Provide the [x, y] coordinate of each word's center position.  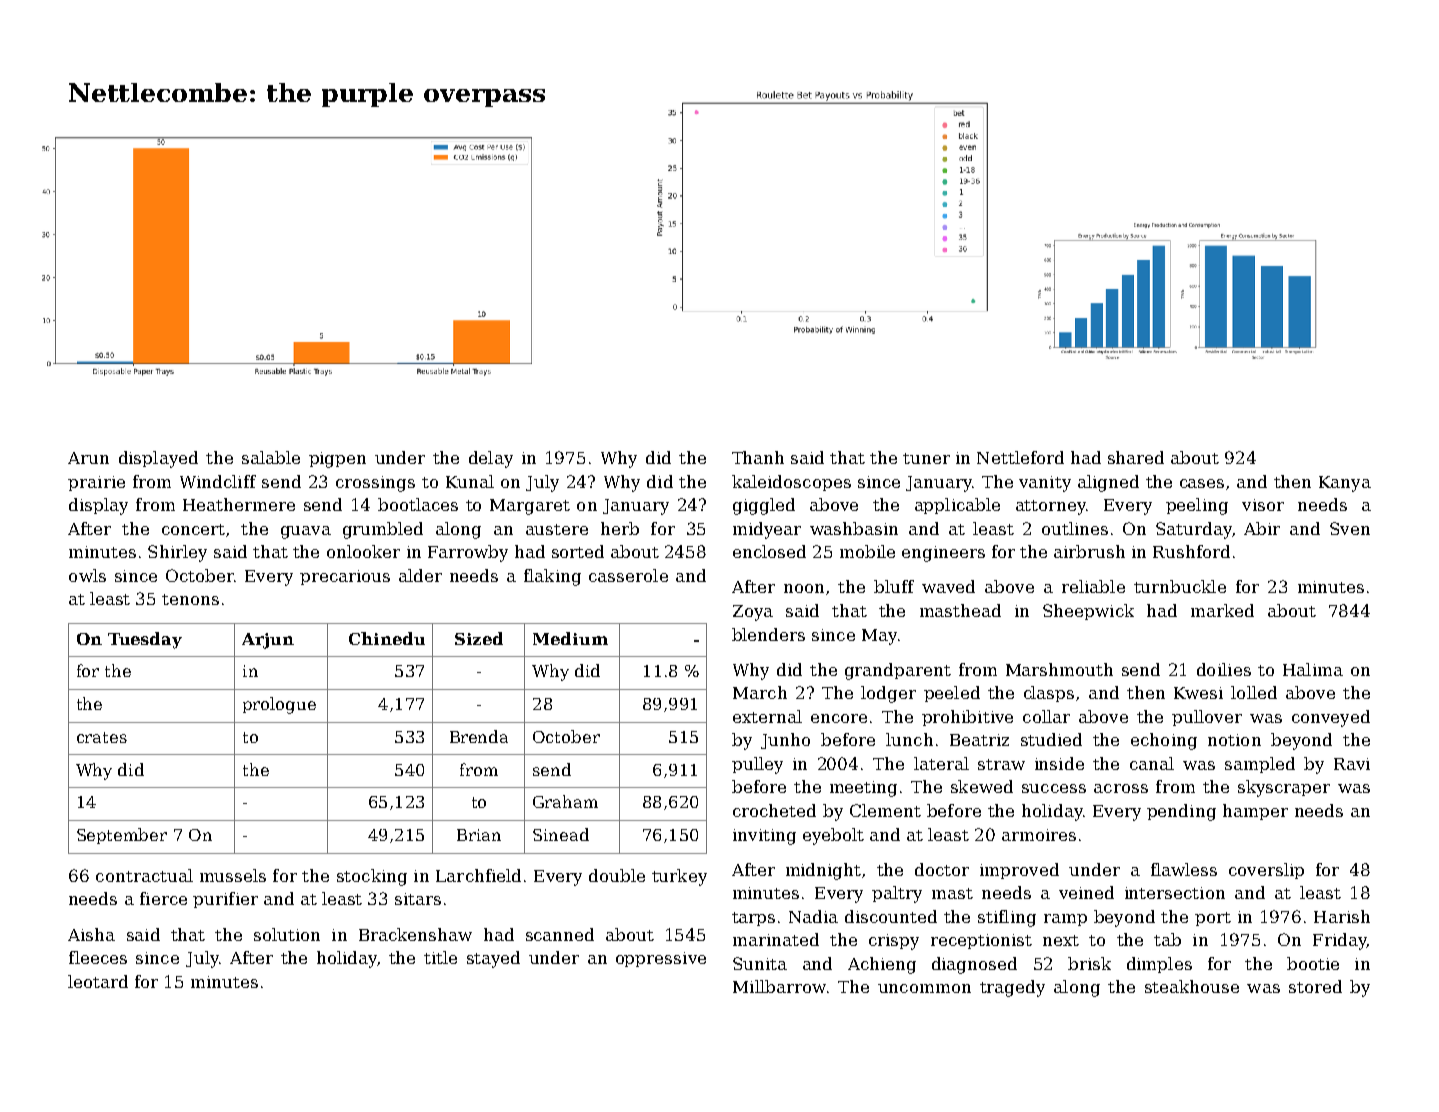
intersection [1175, 893]
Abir [1262, 528]
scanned [560, 934]
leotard [98, 981]
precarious [345, 577]
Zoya [753, 613]
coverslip [1266, 871]
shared [1136, 457]
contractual [144, 875]
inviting [764, 837]
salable [271, 457]
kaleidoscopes [791, 483]
